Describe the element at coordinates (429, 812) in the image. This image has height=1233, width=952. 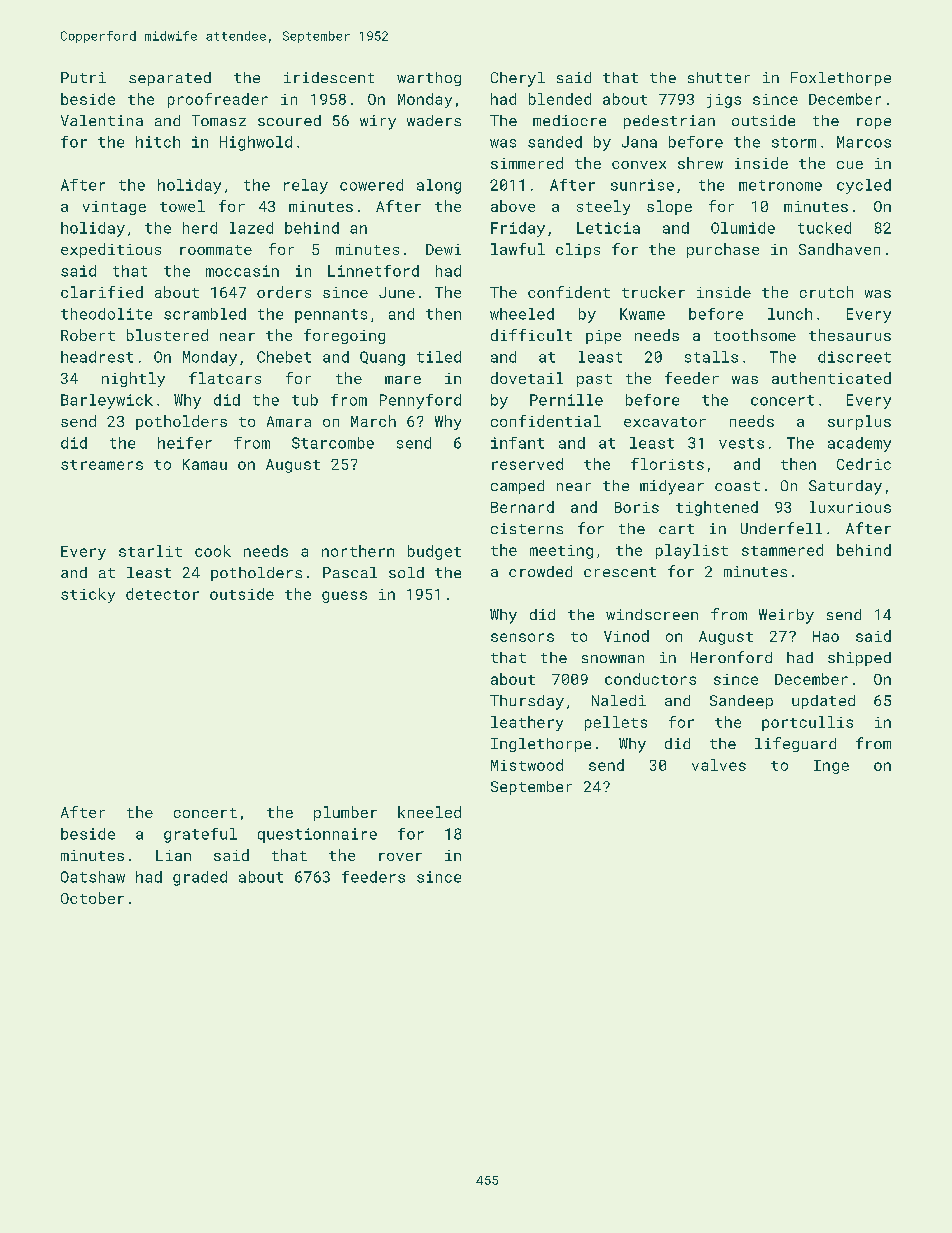
I see `kneeled` at that location.
